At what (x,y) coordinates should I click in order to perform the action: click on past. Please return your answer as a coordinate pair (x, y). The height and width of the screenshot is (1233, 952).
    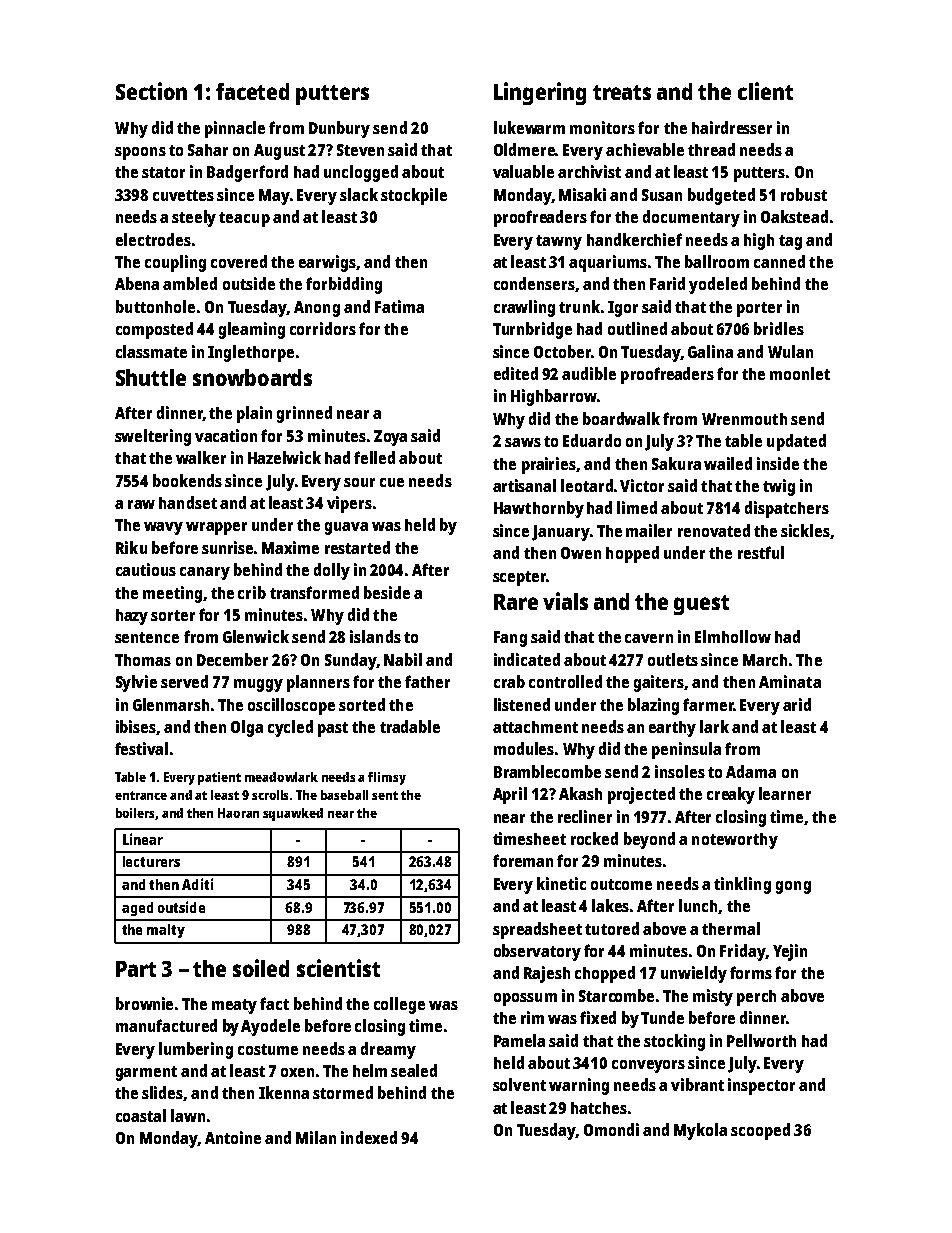
    Looking at the image, I should click on (333, 729).
